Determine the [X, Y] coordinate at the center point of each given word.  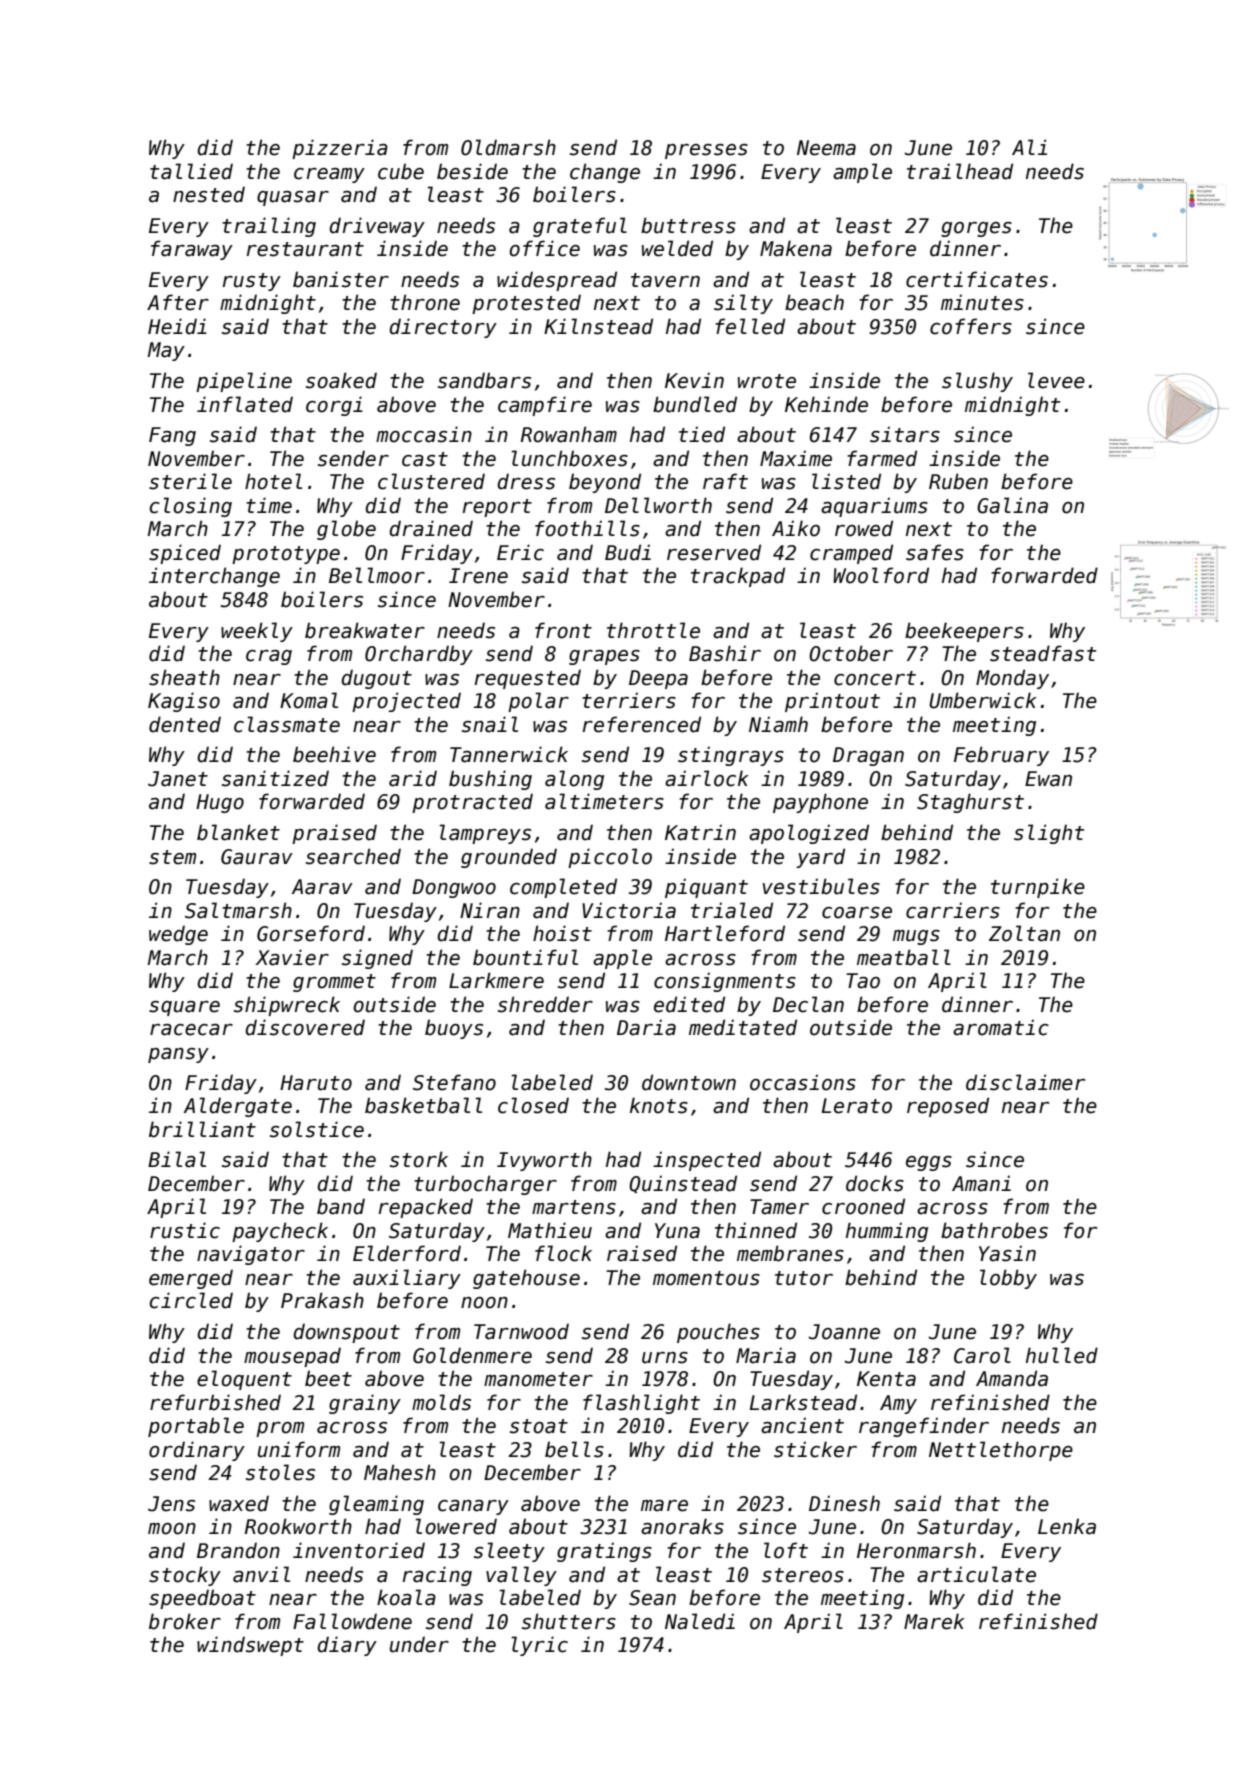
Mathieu [550, 1230]
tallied [191, 171]
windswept [250, 1646]
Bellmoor [377, 575]
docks [875, 1183]
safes [935, 552]
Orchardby [419, 655]
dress [526, 481]
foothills [587, 528]
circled [191, 1300]
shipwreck [287, 1006]
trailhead [960, 171]
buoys [454, 1029]
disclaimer [1025, 1082]
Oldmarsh [508, 147]
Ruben [958, 481]
